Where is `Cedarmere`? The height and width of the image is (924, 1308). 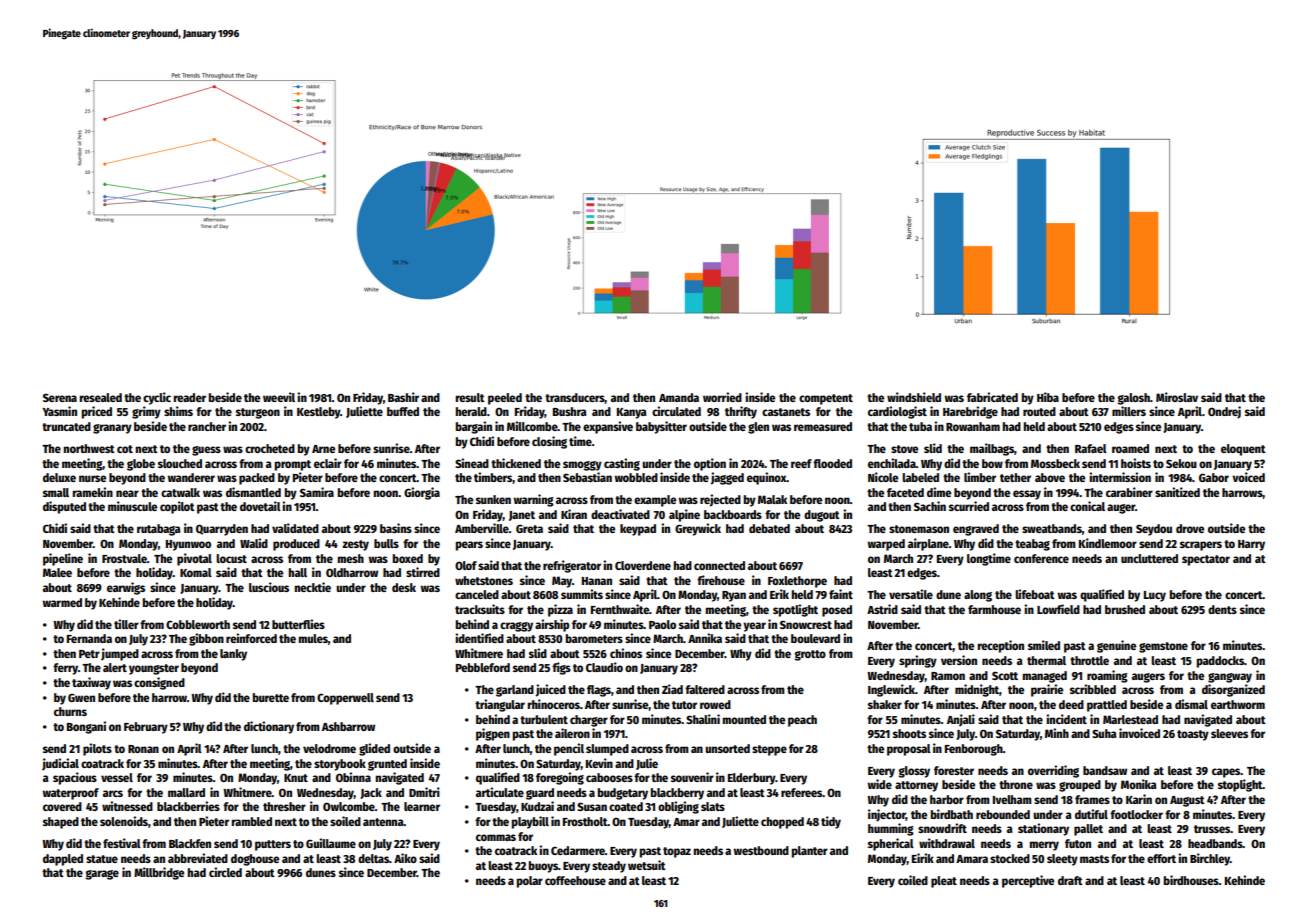 Cedarmere is located at coordinates (578, 850).
